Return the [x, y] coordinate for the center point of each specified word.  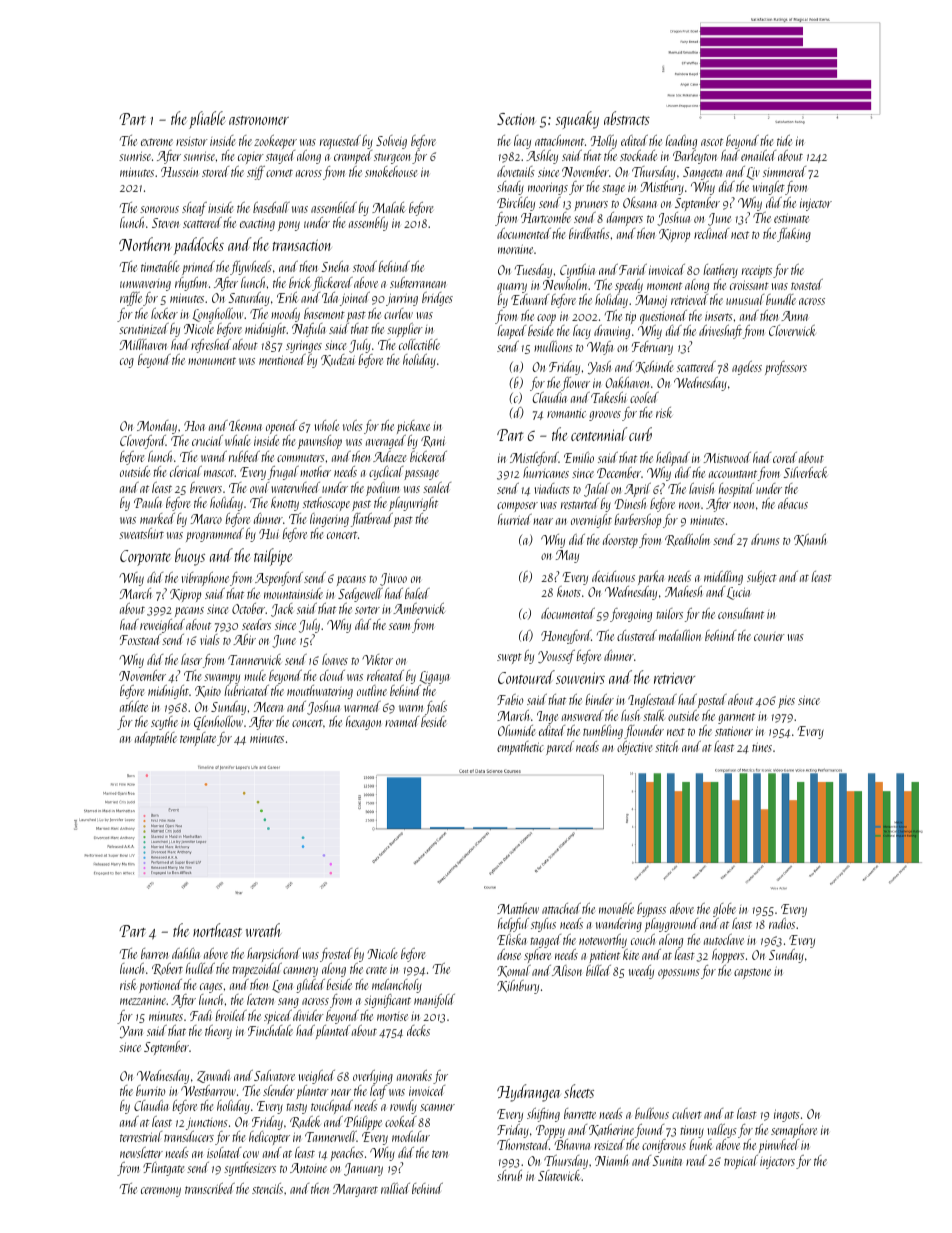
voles [353, 425]
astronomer [259, 120]
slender [279, 1090]
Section [516, 119]
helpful [513, 925]
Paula [148, 502]
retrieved [689, 299]
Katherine [611, 1130]
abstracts [627, 118]
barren [154, 953]
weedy [641, 972]
